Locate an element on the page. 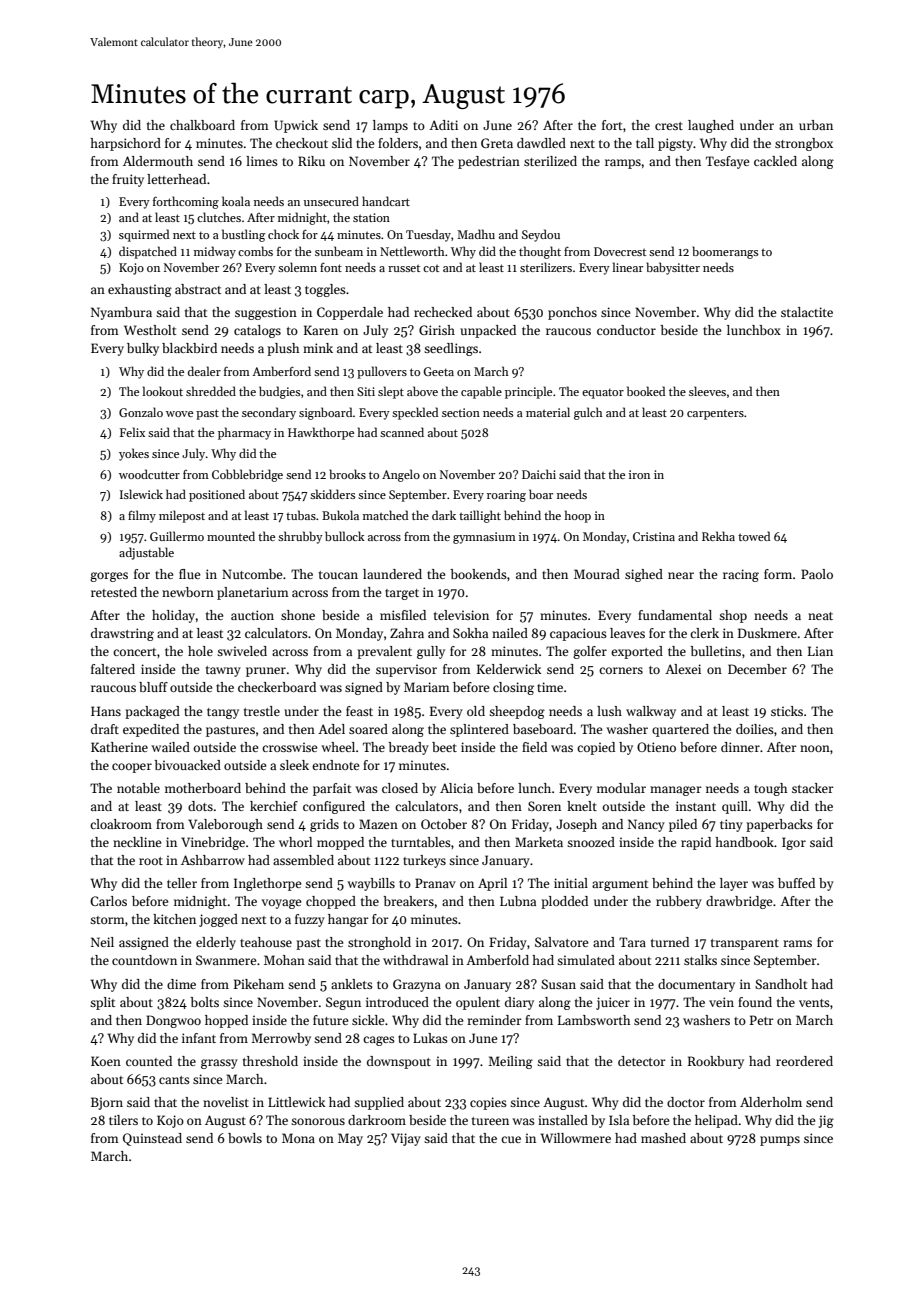 The image size is (924, 1308). secondary is located at coordinates (269, 413).
